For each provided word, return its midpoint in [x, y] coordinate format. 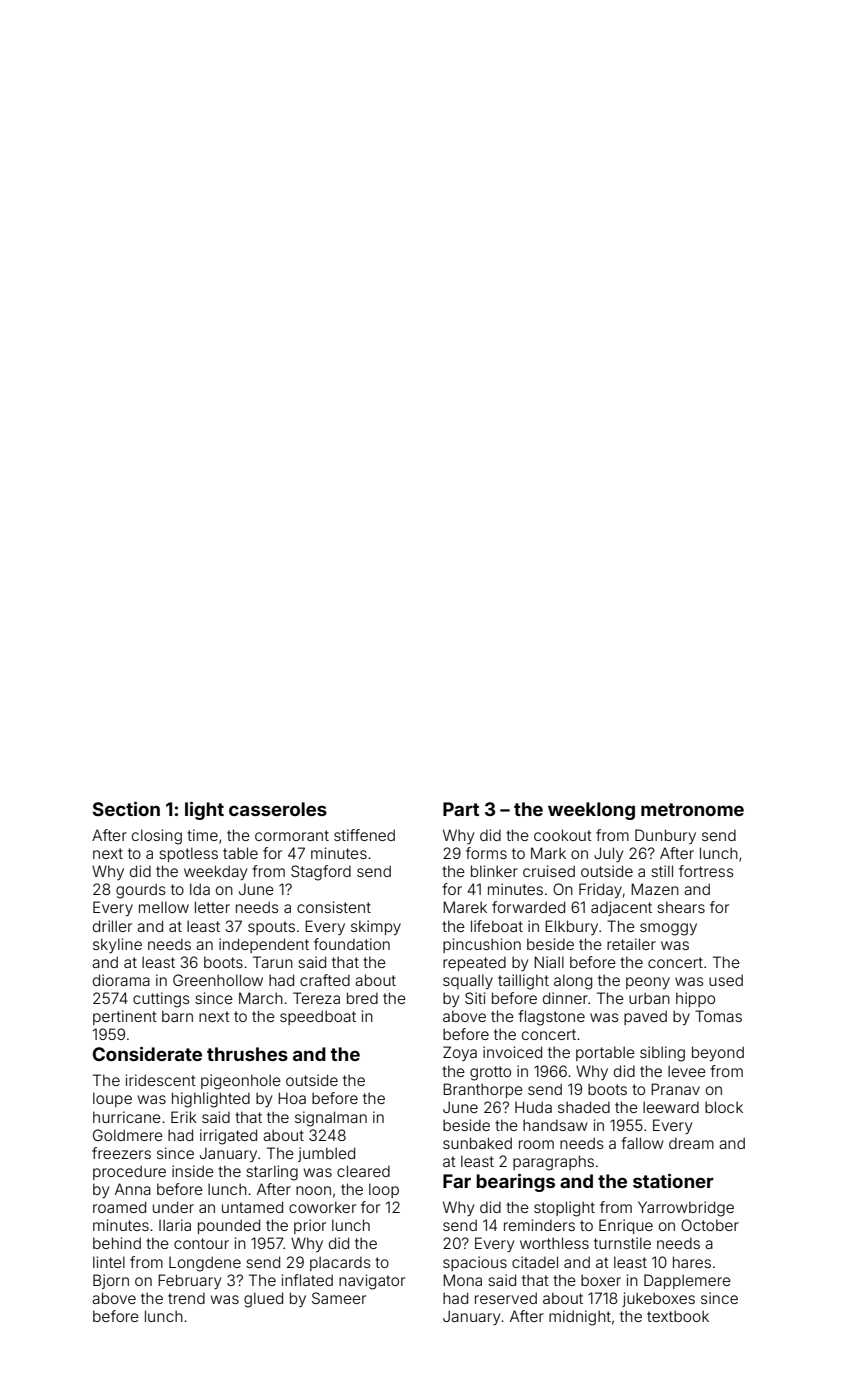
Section [126, 809]
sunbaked [477, 1143]
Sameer [339, 1298]
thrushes [247, 1054]
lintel [109, 1262]
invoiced [512, 1052]
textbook [678, 1316]
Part [461, 809]
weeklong [591, 811]
